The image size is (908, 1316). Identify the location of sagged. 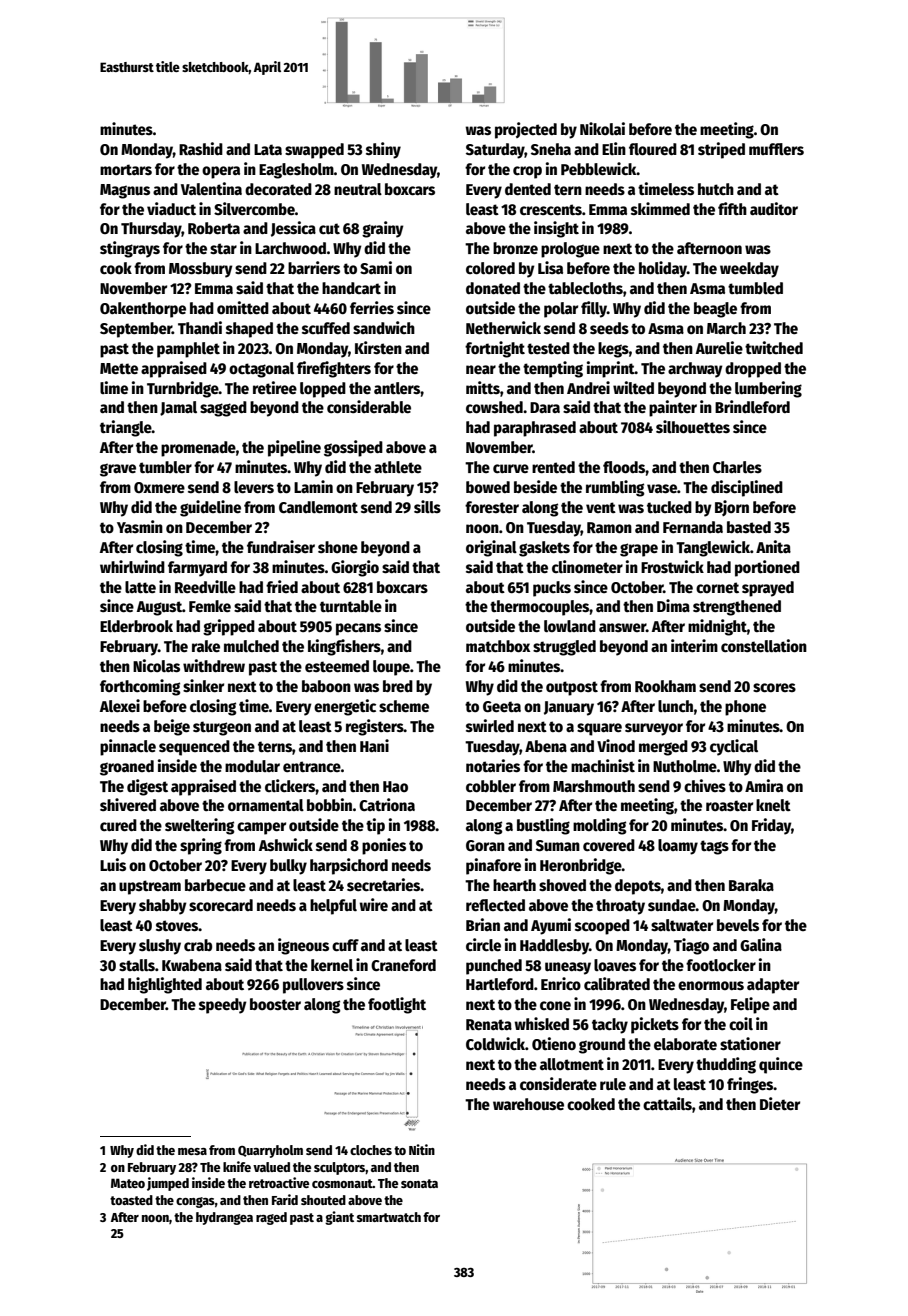
(223, 409).
